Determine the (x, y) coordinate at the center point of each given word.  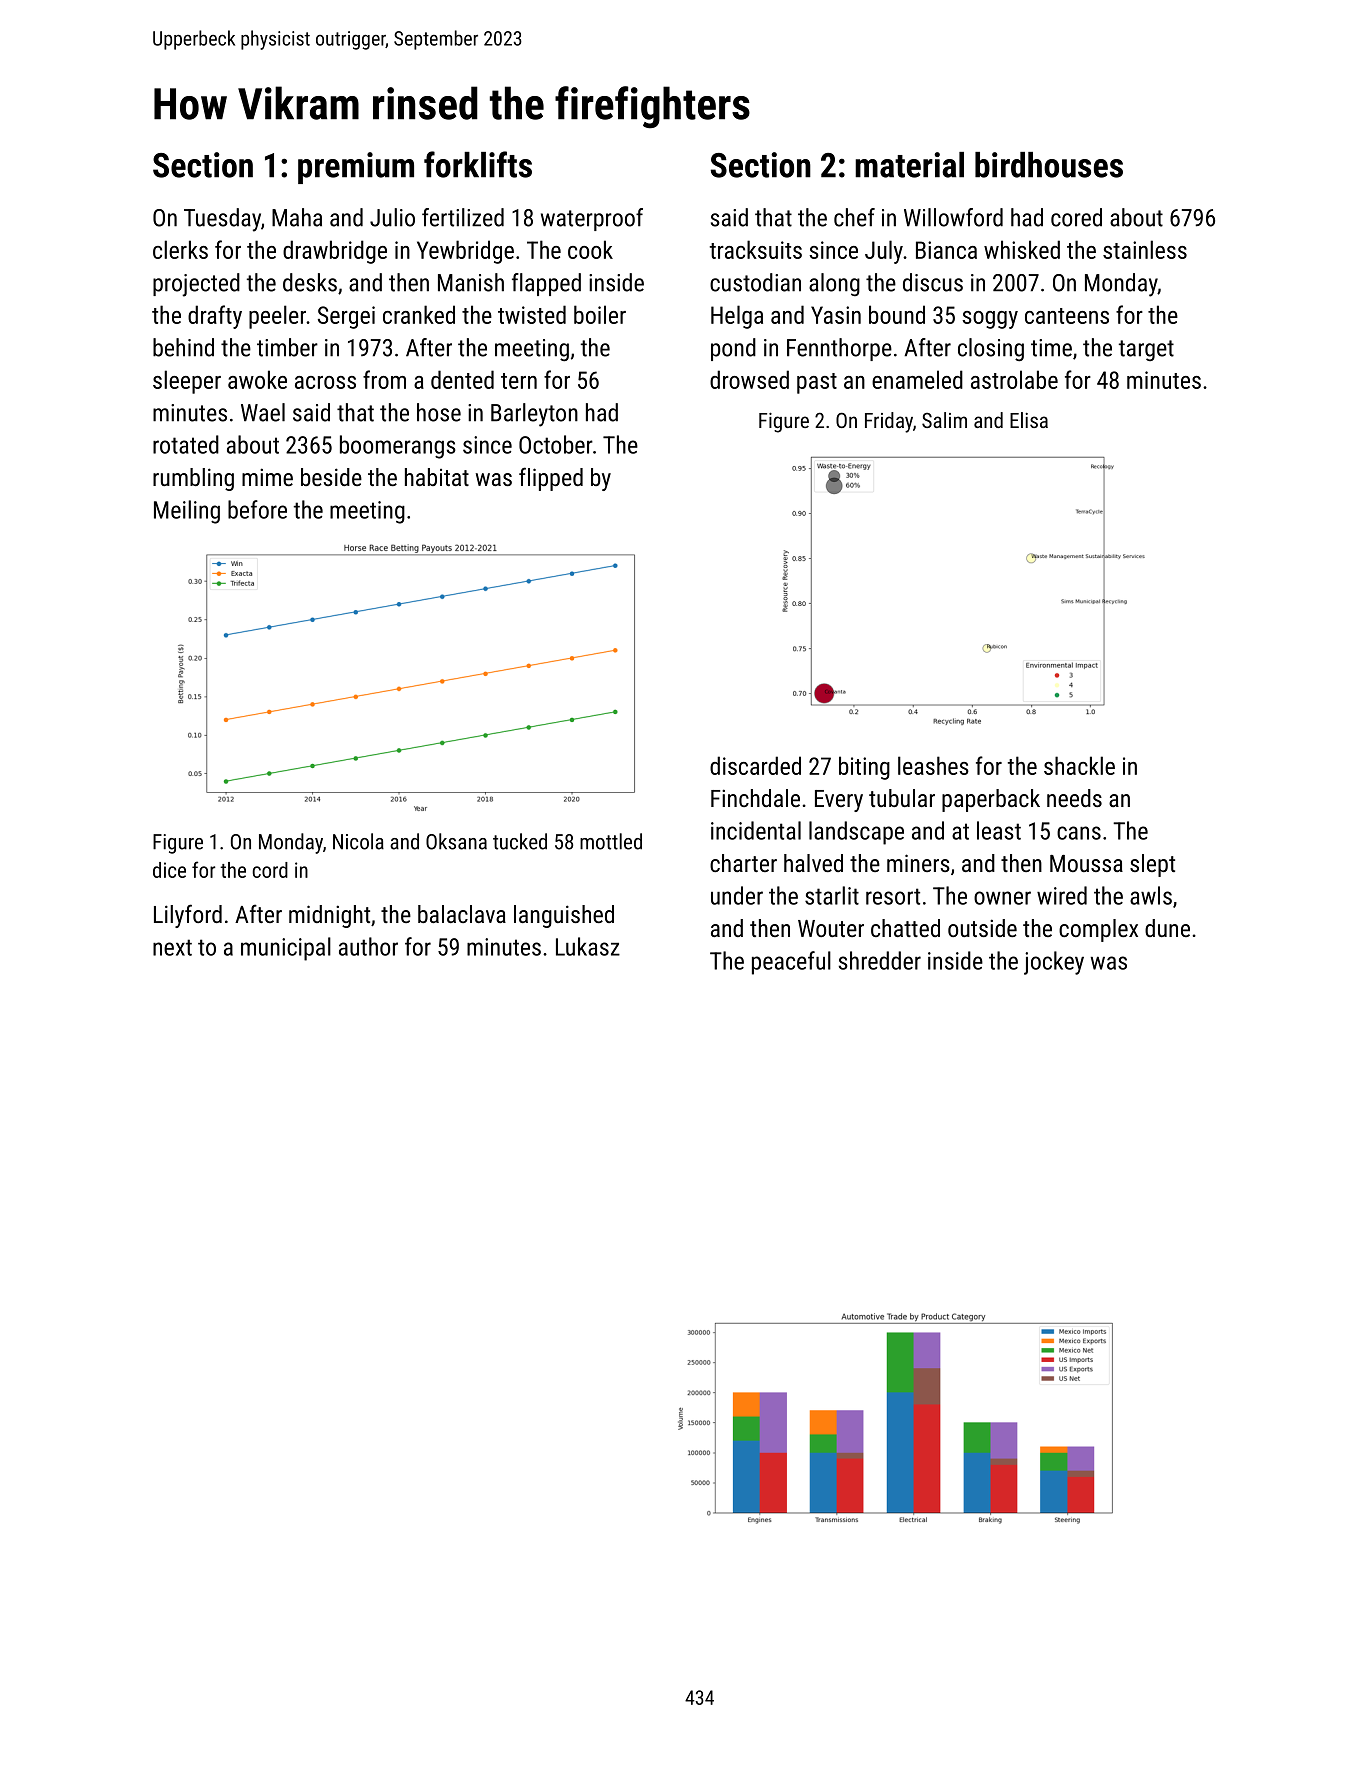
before (257, 509)
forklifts (478, 164)
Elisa (1029, 420)
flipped (551, 479)
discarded (755, 765)
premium (356, 168)
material (909, 165)
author (368, 946)
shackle (1079, 765)
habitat (437, 477)
